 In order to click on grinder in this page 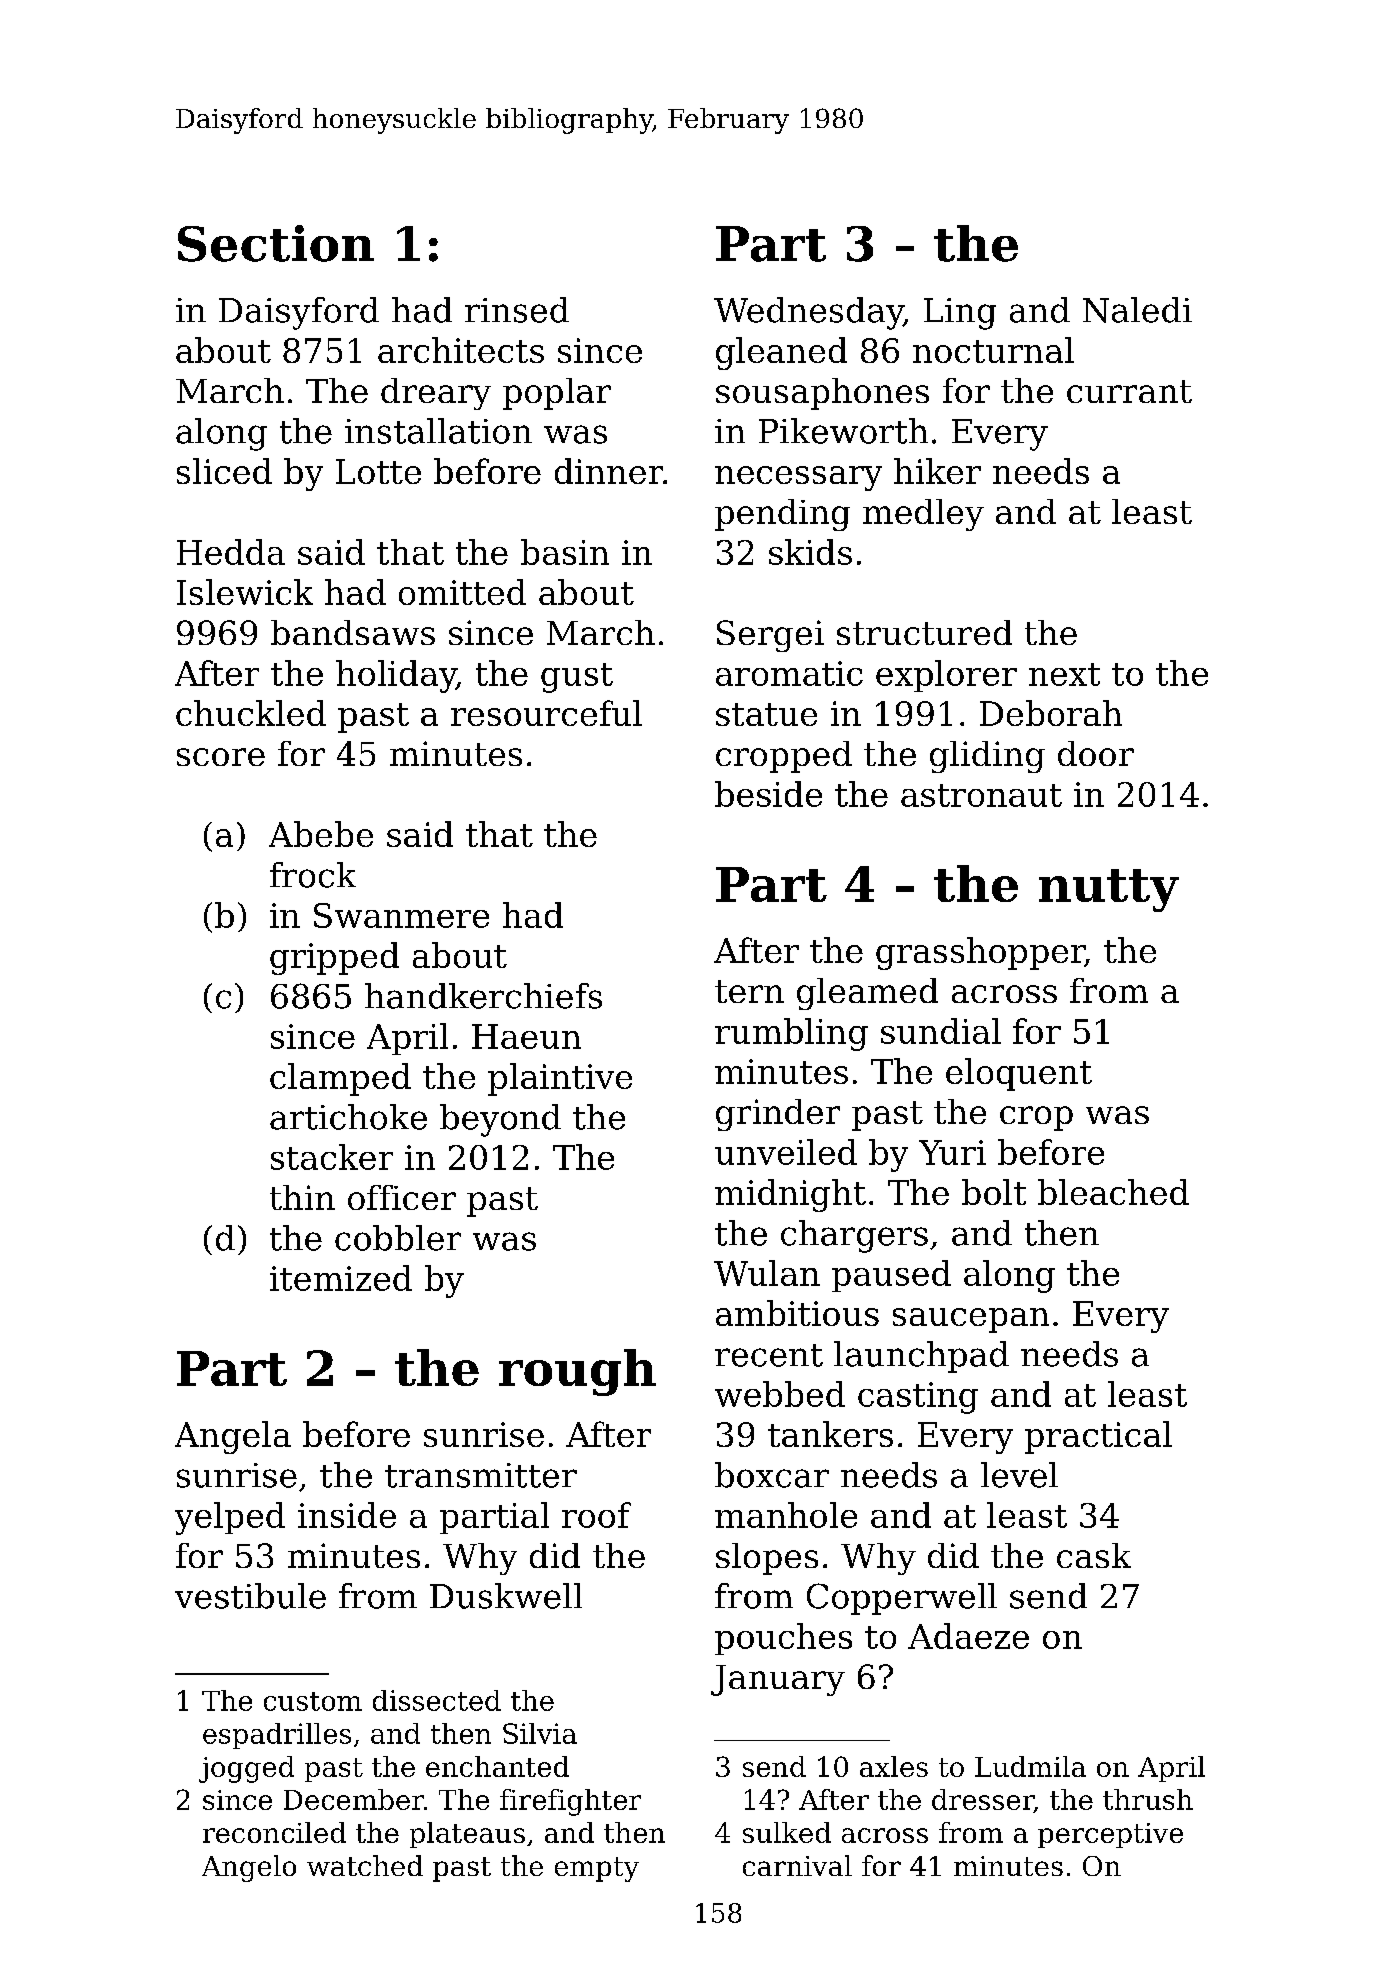, I will do `click(778, 1115)`.
